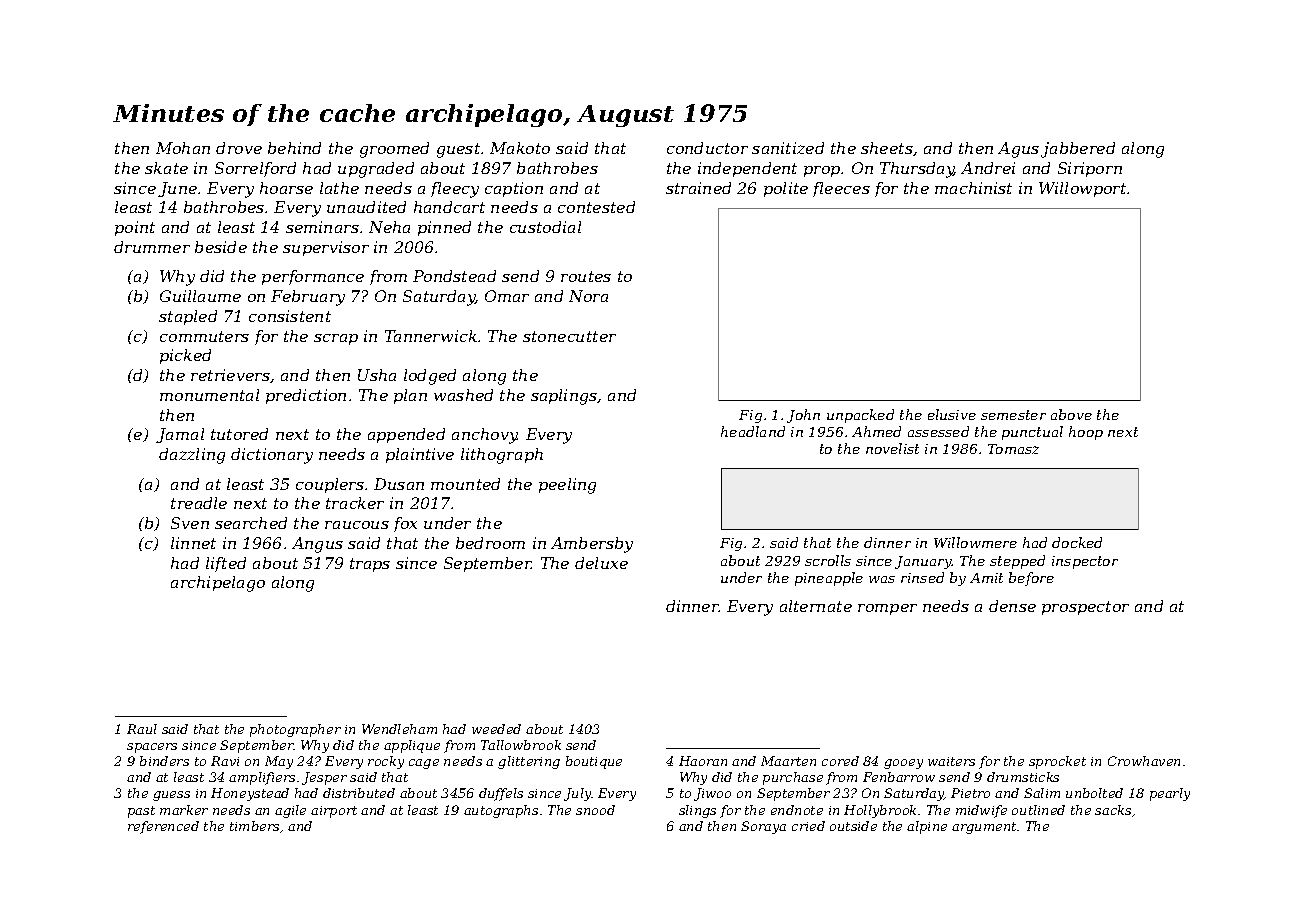  Describe the element at coordinates (703, 761) in the page. I see `Haoran` at that location.
